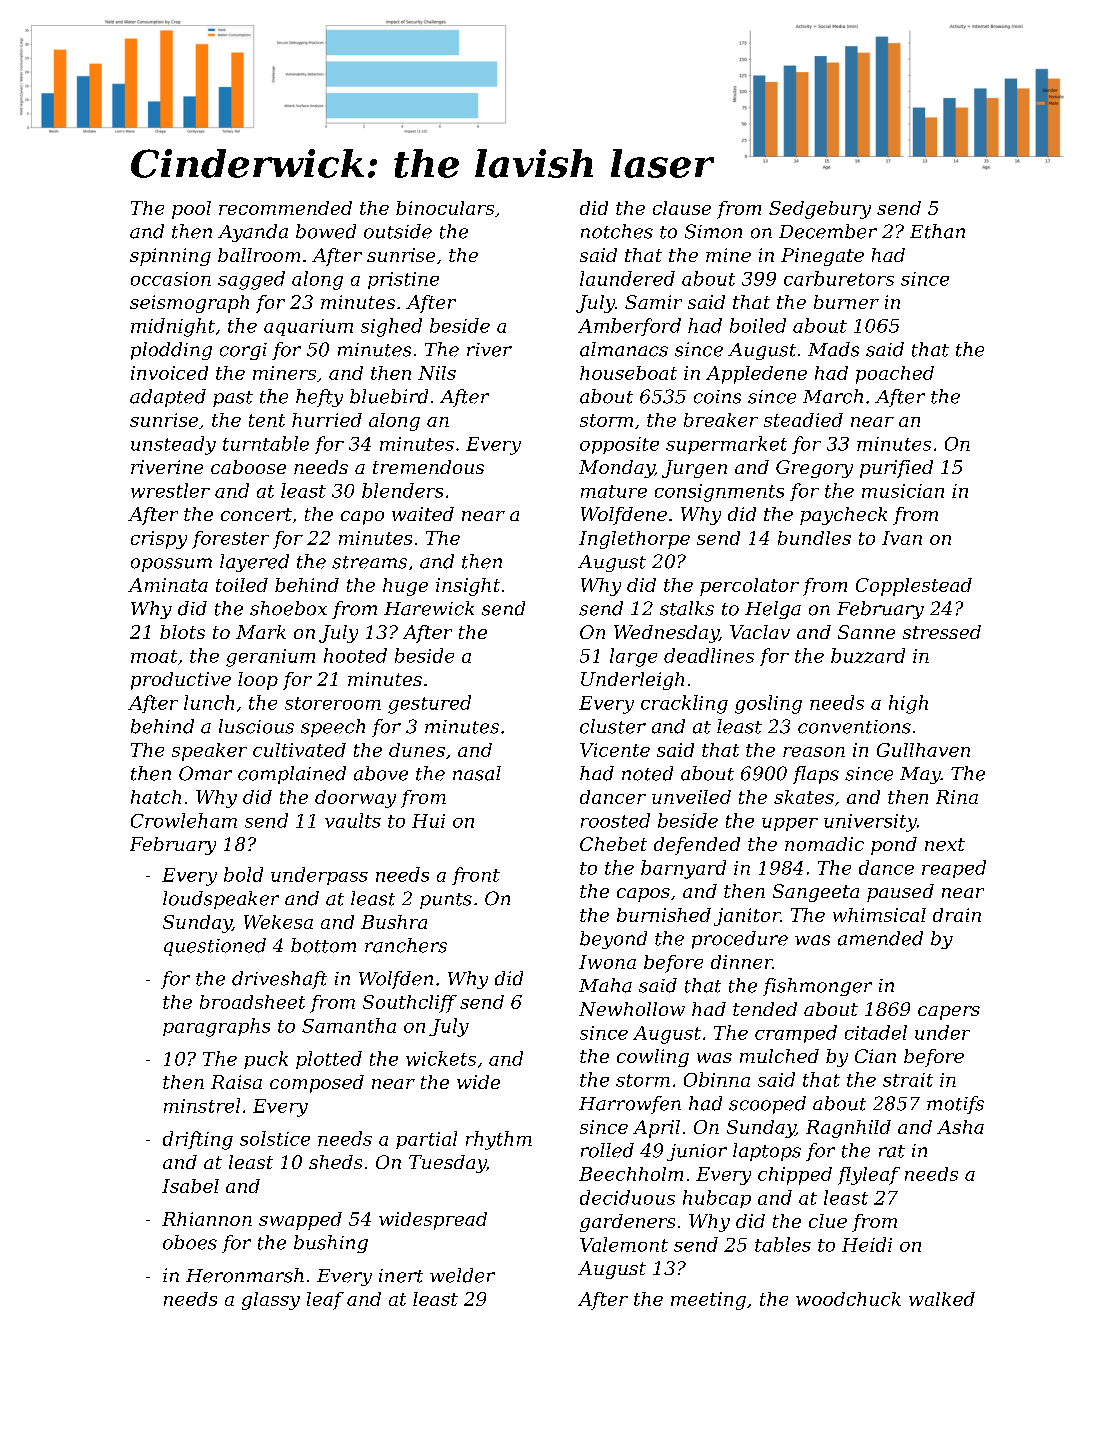 The width and height of the screenshot is (1117, 1445). What do you see at coordinates (401, 1276) in the screenshot?
I see `inert` at bounding box center [401, 1276].
